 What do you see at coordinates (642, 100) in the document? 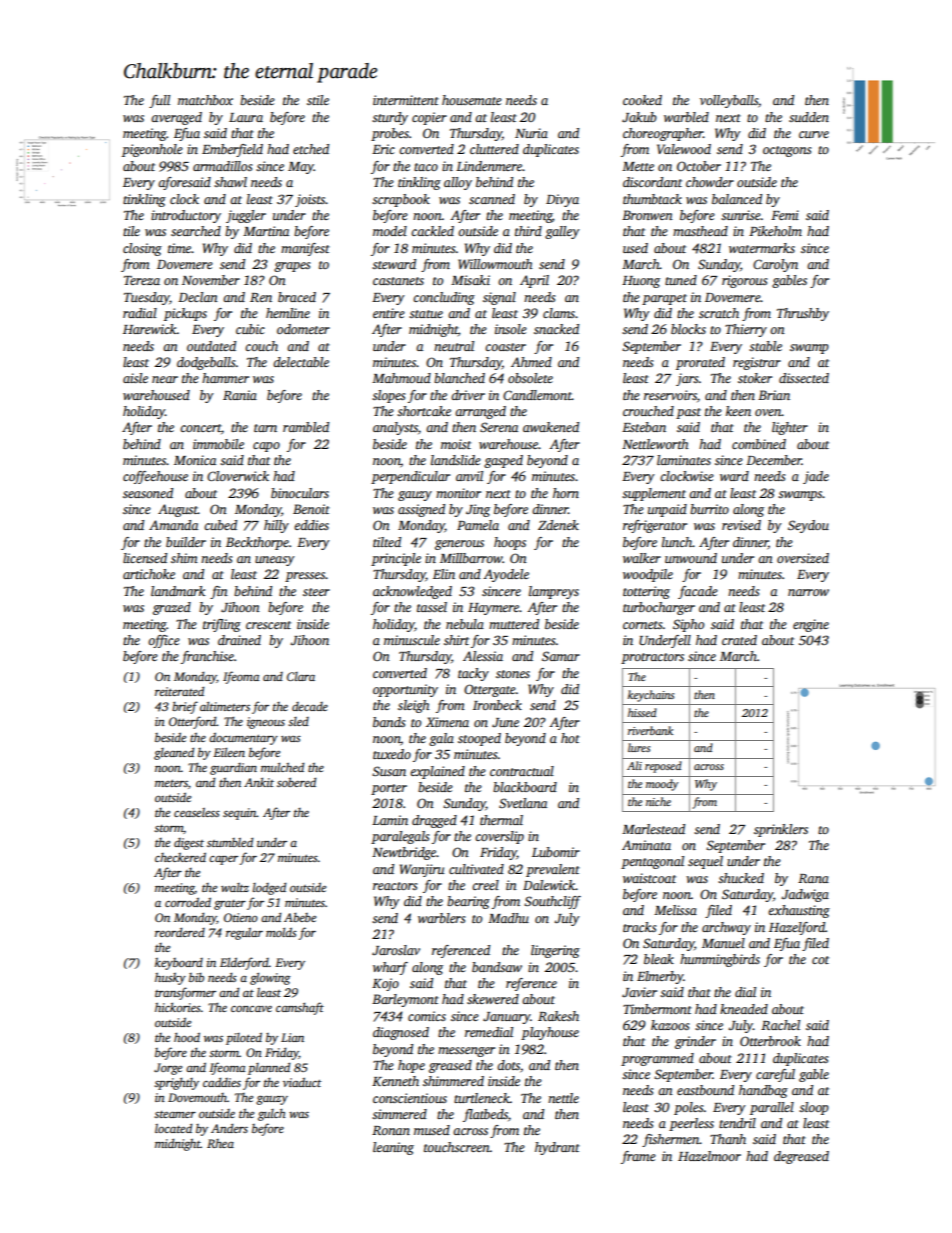
I see `cooked` at bounding box center [642, 100].
